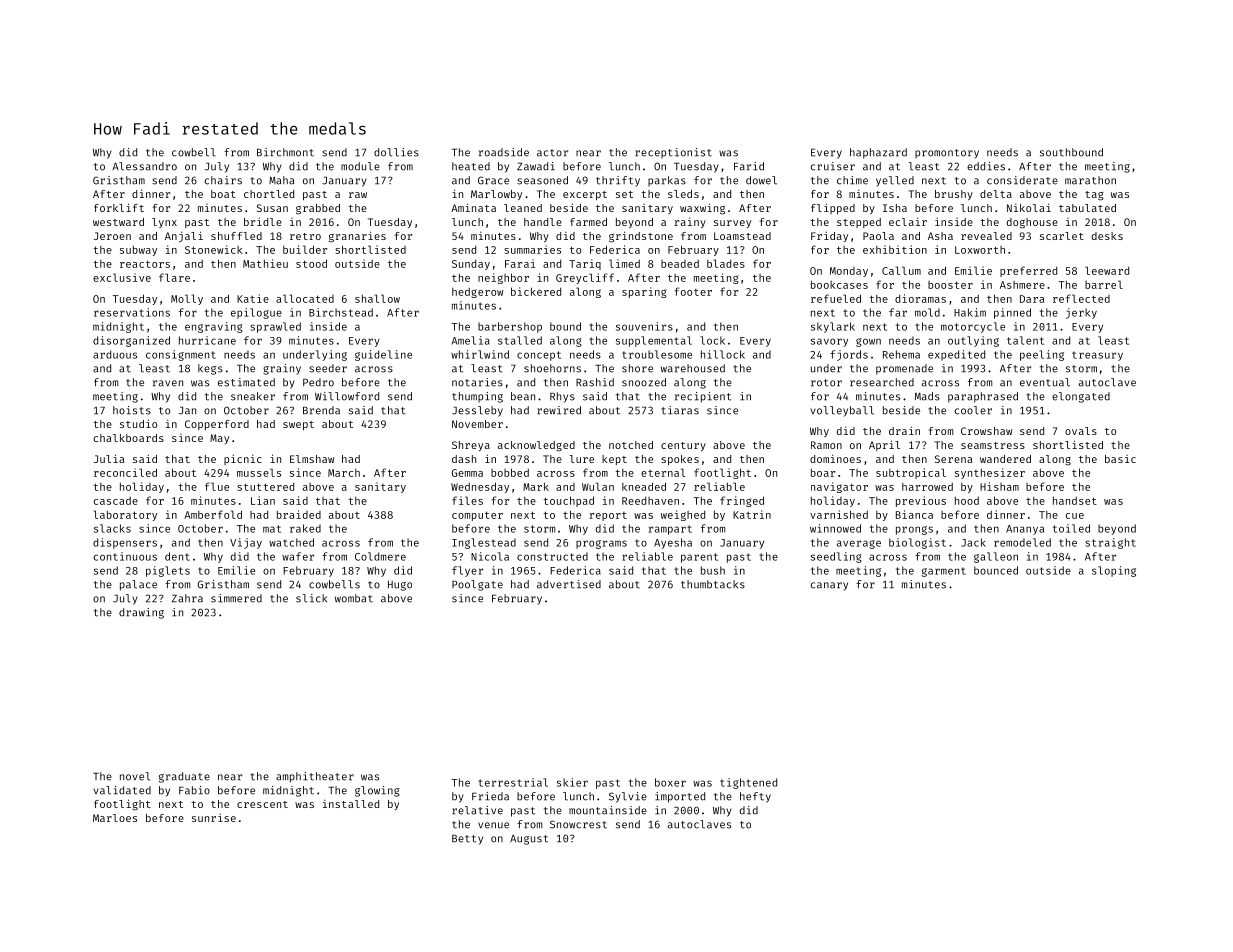  Describe the element at coordinates (1090, 180) in the document. I see `marathon` at that location.
